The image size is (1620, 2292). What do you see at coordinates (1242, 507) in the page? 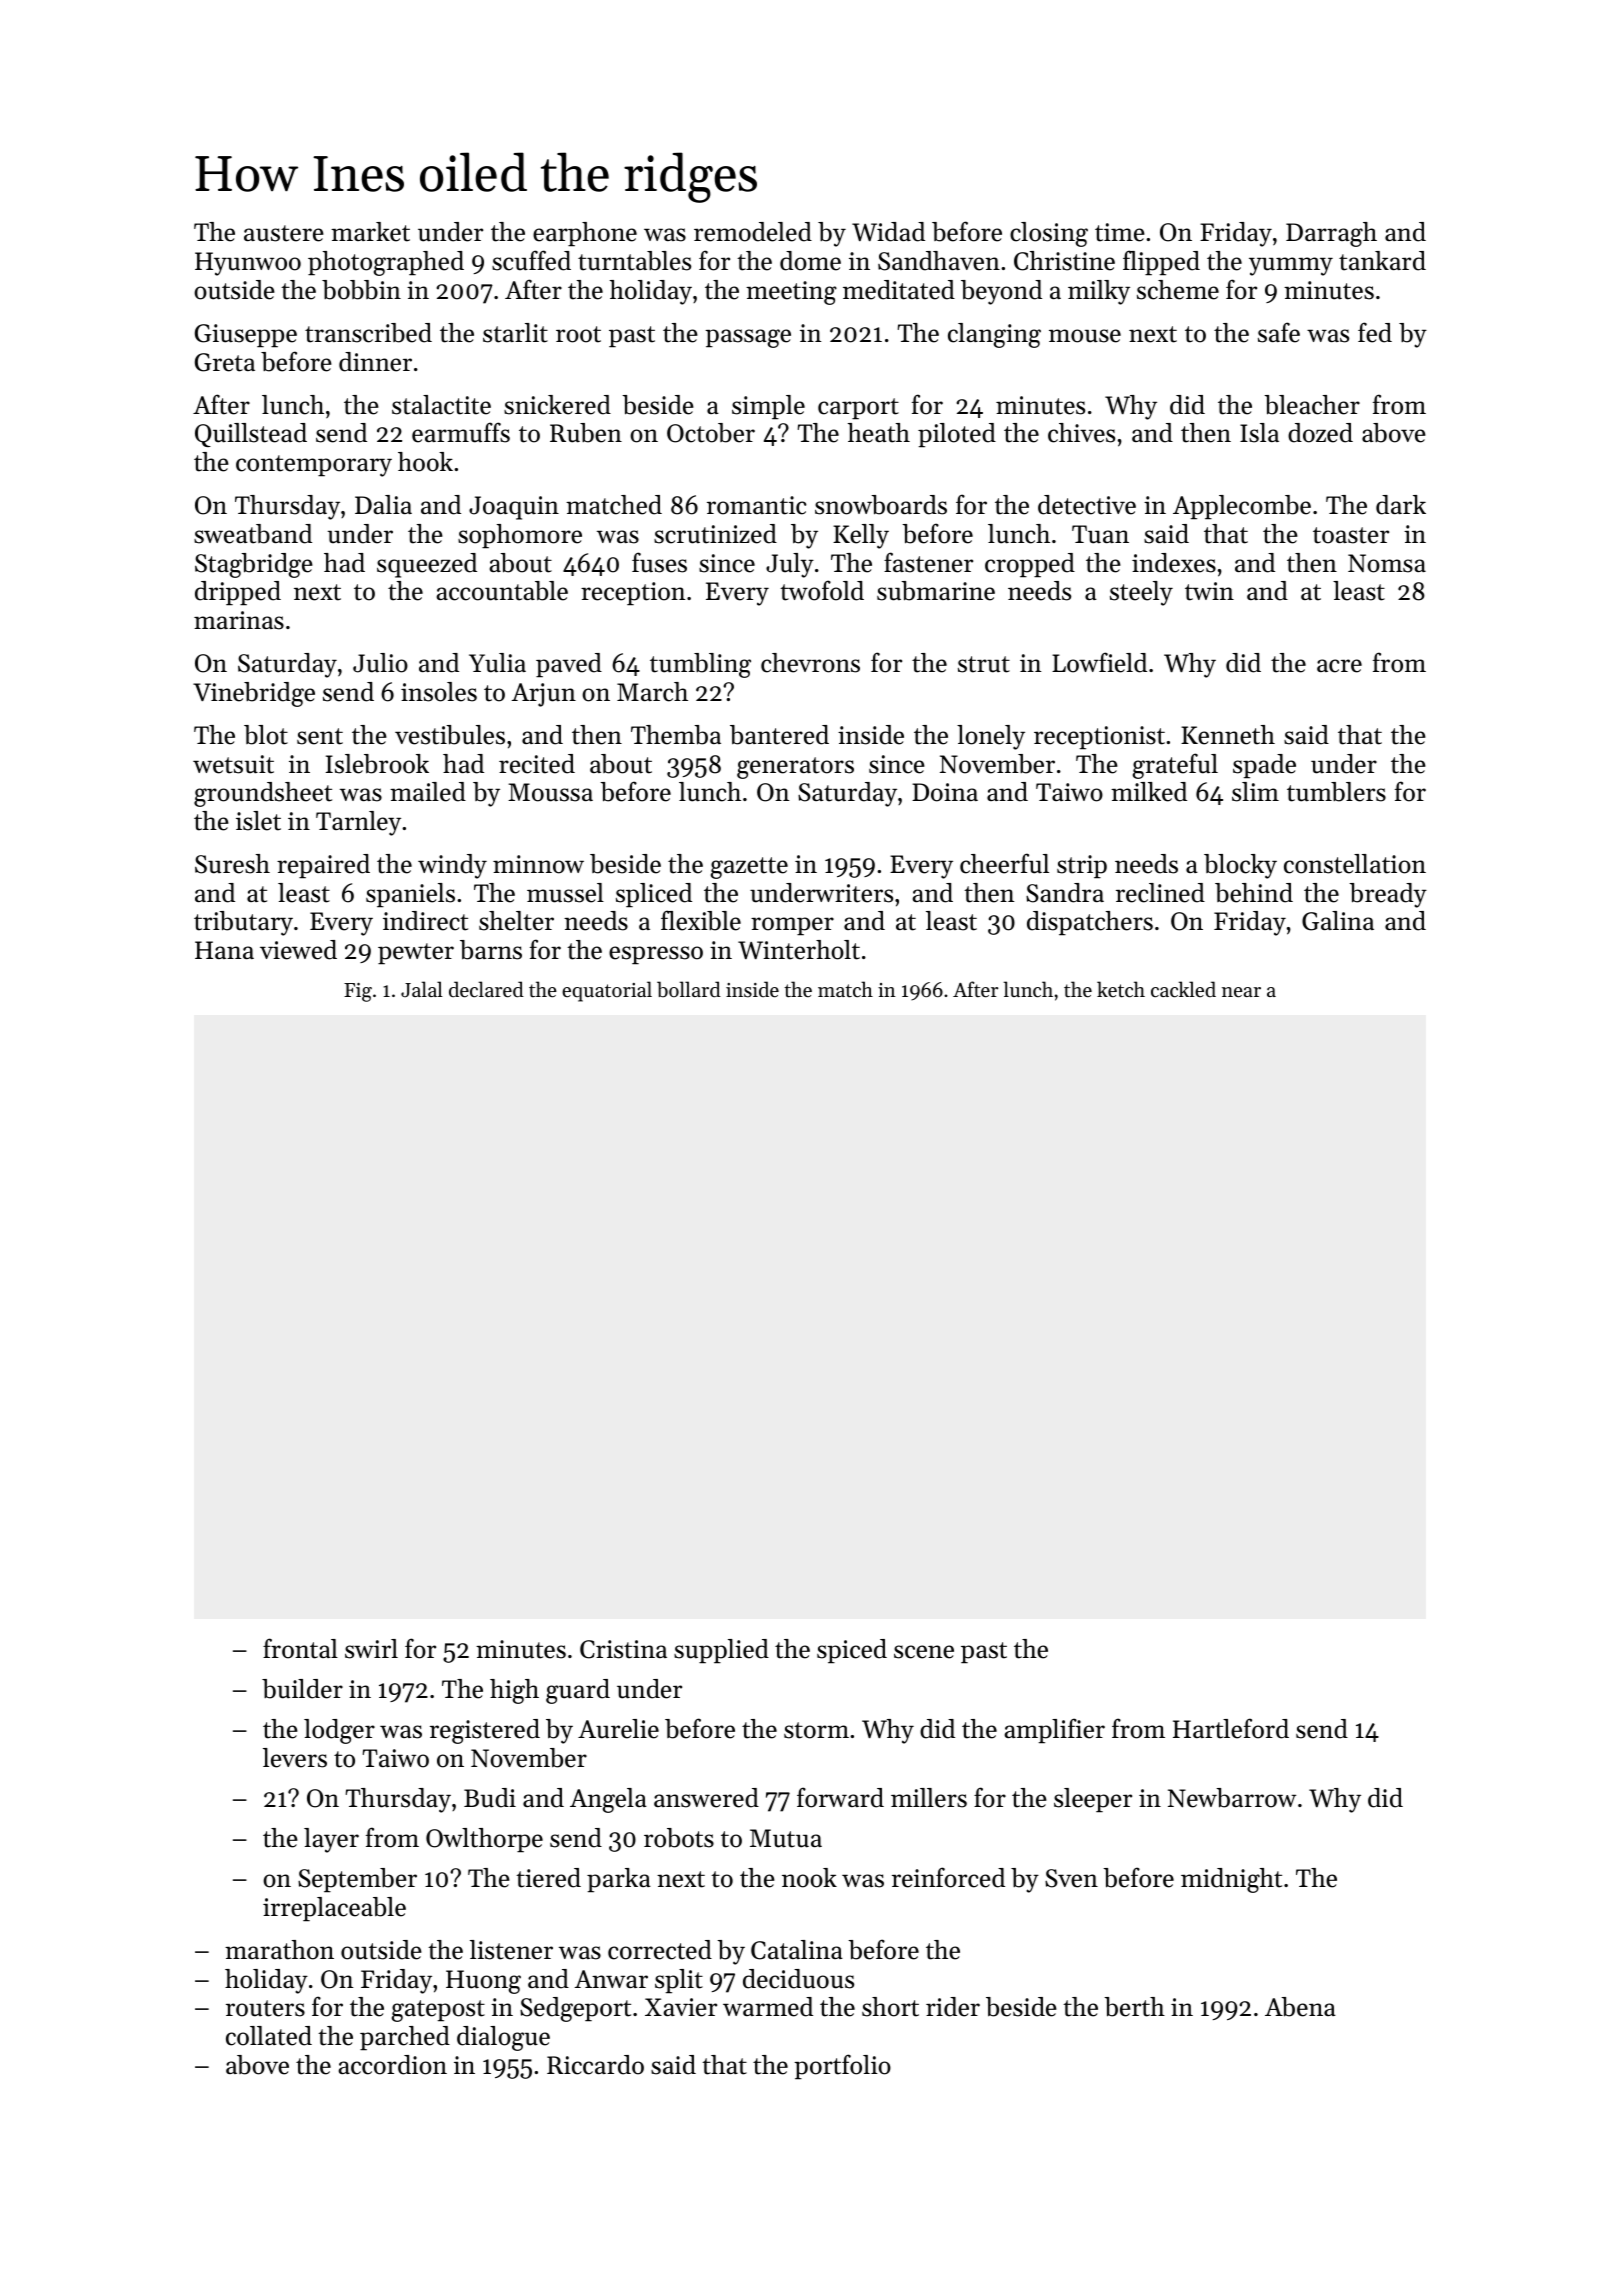
I see `Applecombe` at bounding box center [1242, 507].
